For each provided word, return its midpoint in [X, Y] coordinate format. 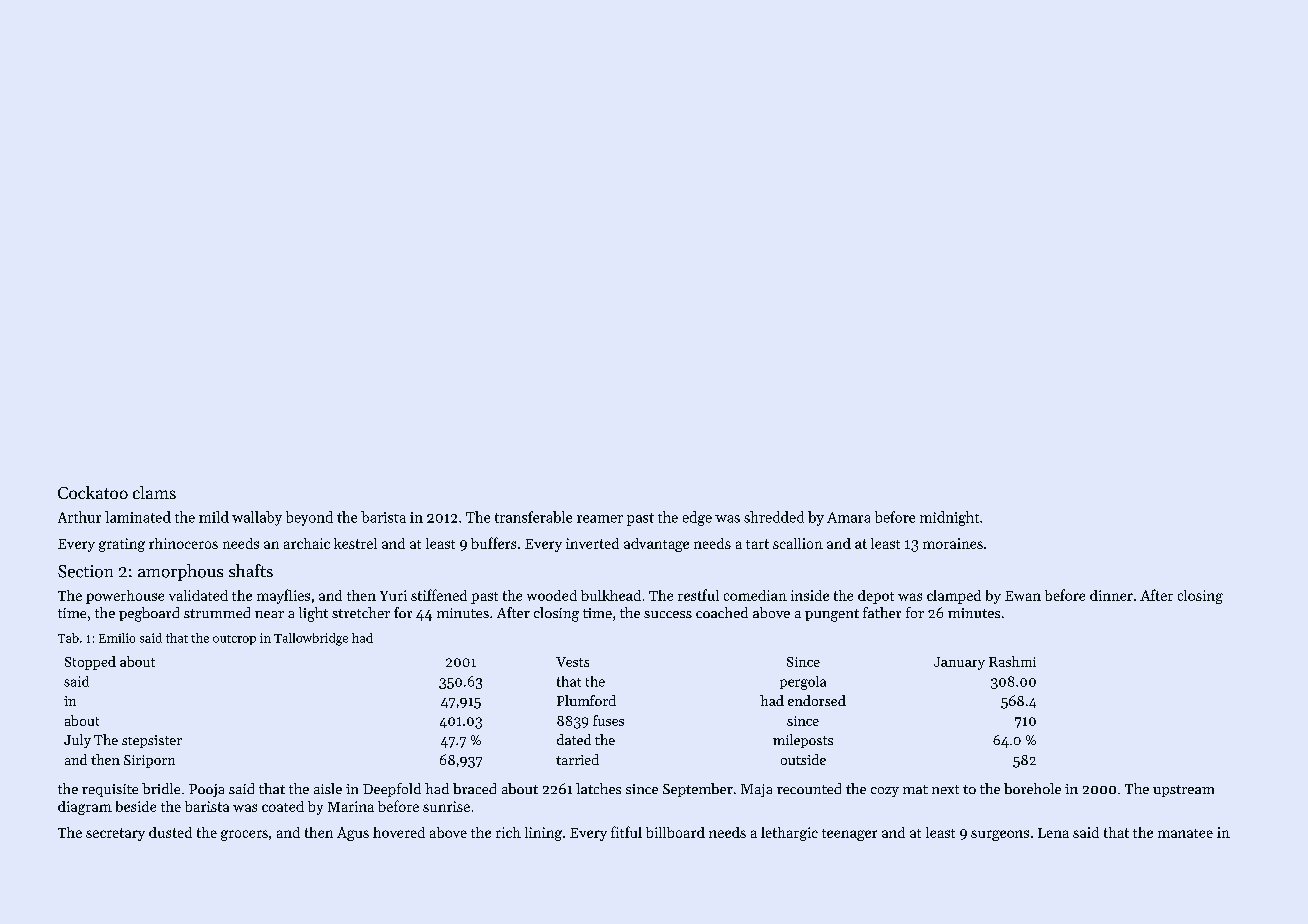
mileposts [803, 741]
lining [543, 834]
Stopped [90, 663]
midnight [949, 518]
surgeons [1000, 835]
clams [154, 492]
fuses [608, 720]
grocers [244, 835]
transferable [533, 517]
